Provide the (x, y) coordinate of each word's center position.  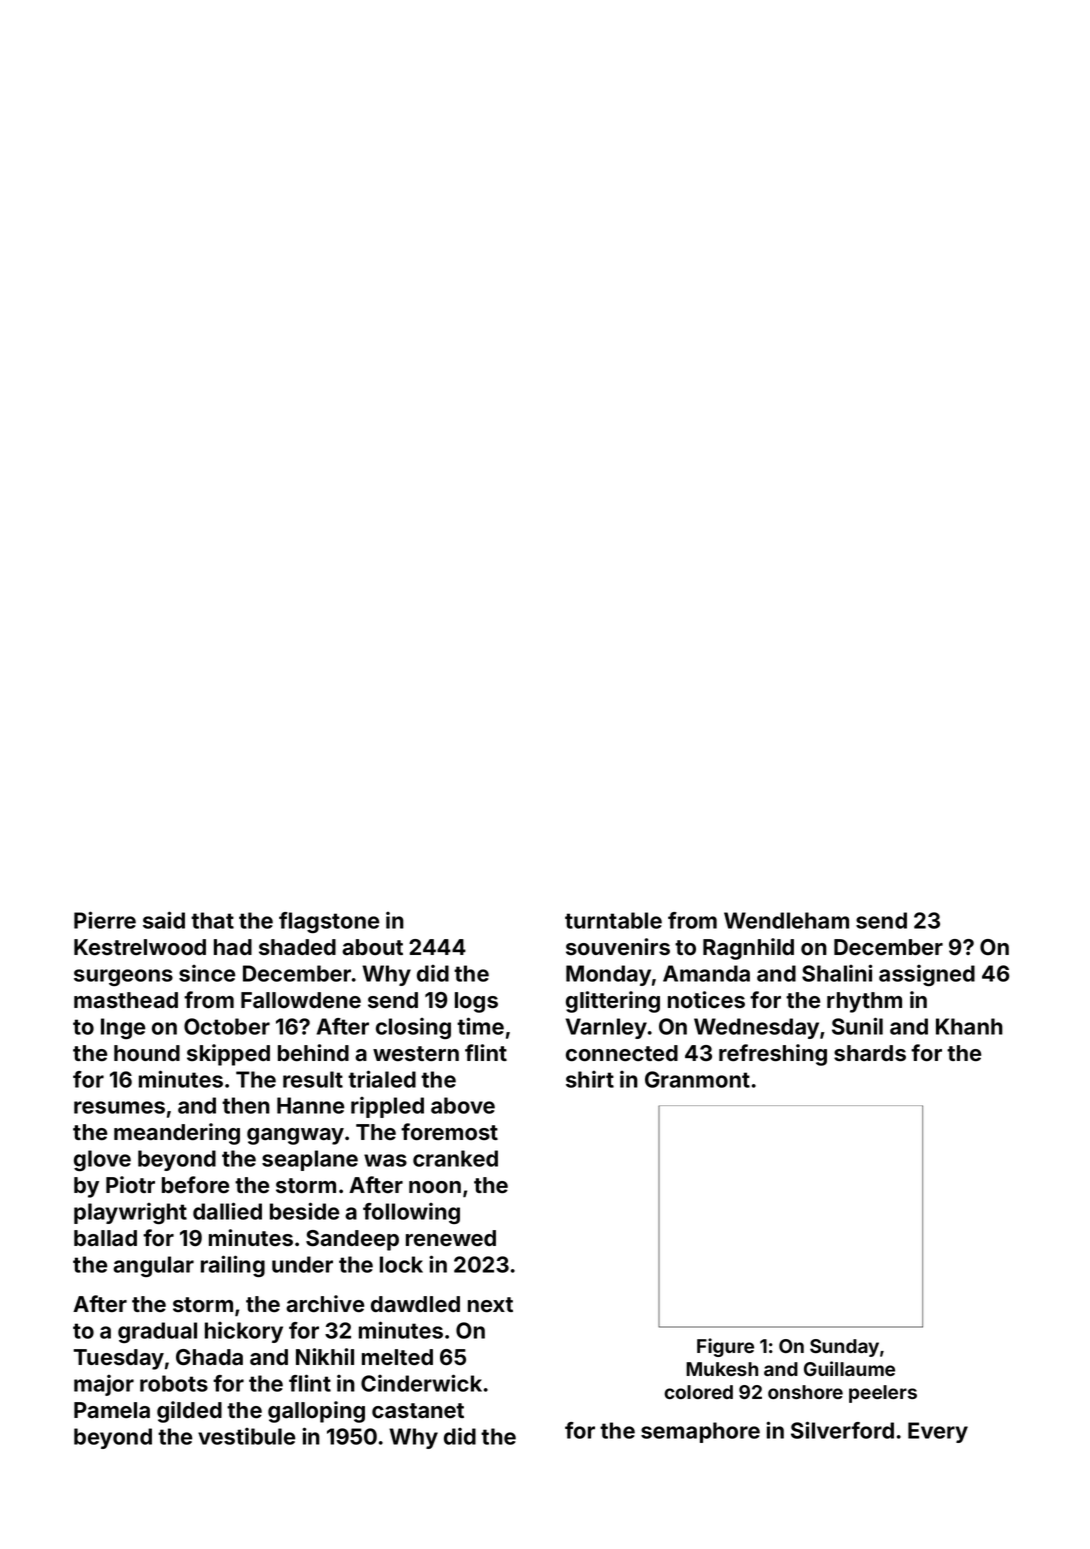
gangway (295, 1136)
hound (147, 1053)
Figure (725, 1347)
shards (870, 1053)
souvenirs (618, 947)
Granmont (697, 1079)
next (490, 1305)
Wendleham (786, 920)
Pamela (112, 1410)
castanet (418, 1411)
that (212, 920)
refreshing (773, 1055)
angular (153, 1266)
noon (435, 1187)
